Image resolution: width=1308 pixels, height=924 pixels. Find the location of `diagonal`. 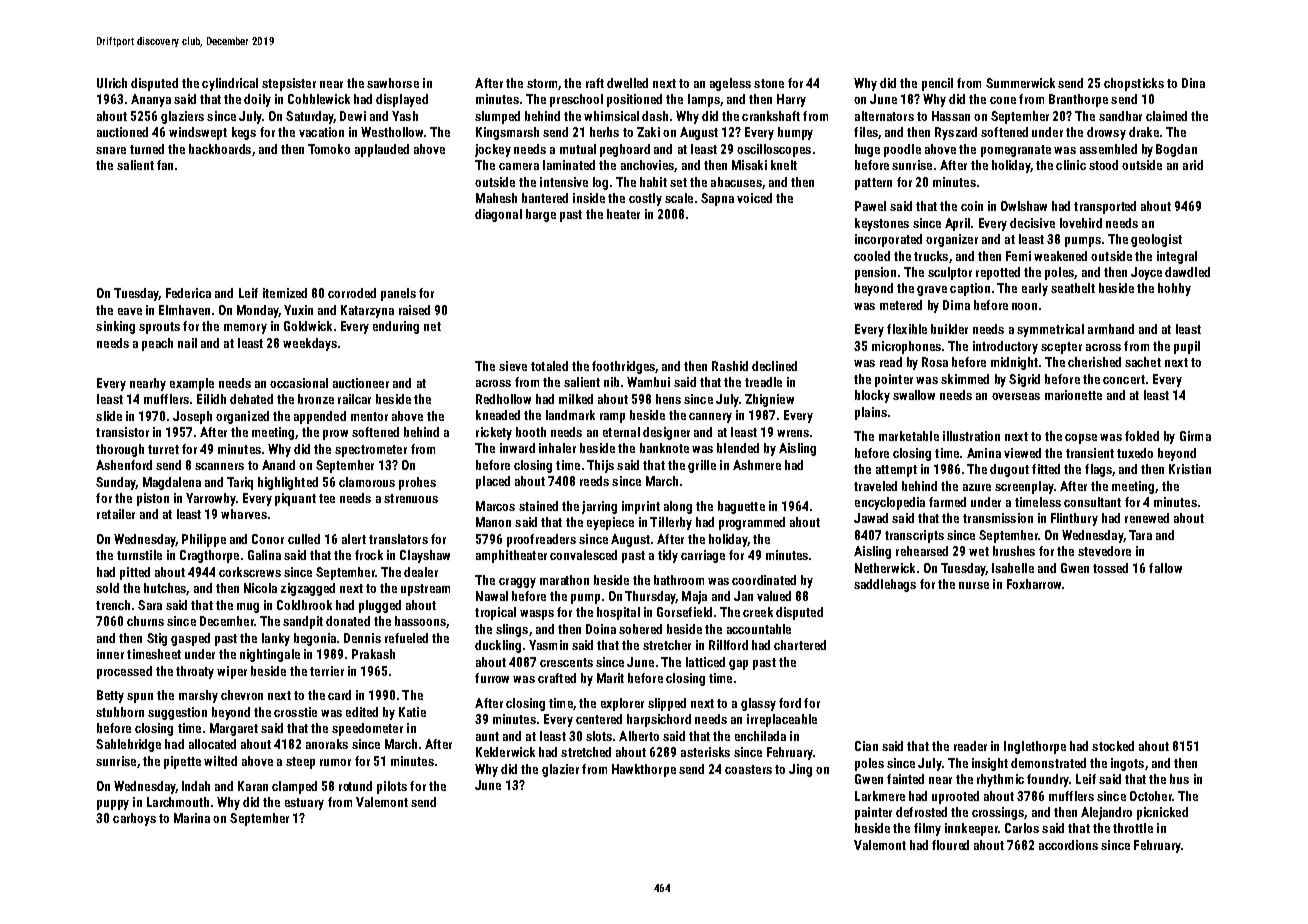

diagonal is located at coordinates (498, 215).
